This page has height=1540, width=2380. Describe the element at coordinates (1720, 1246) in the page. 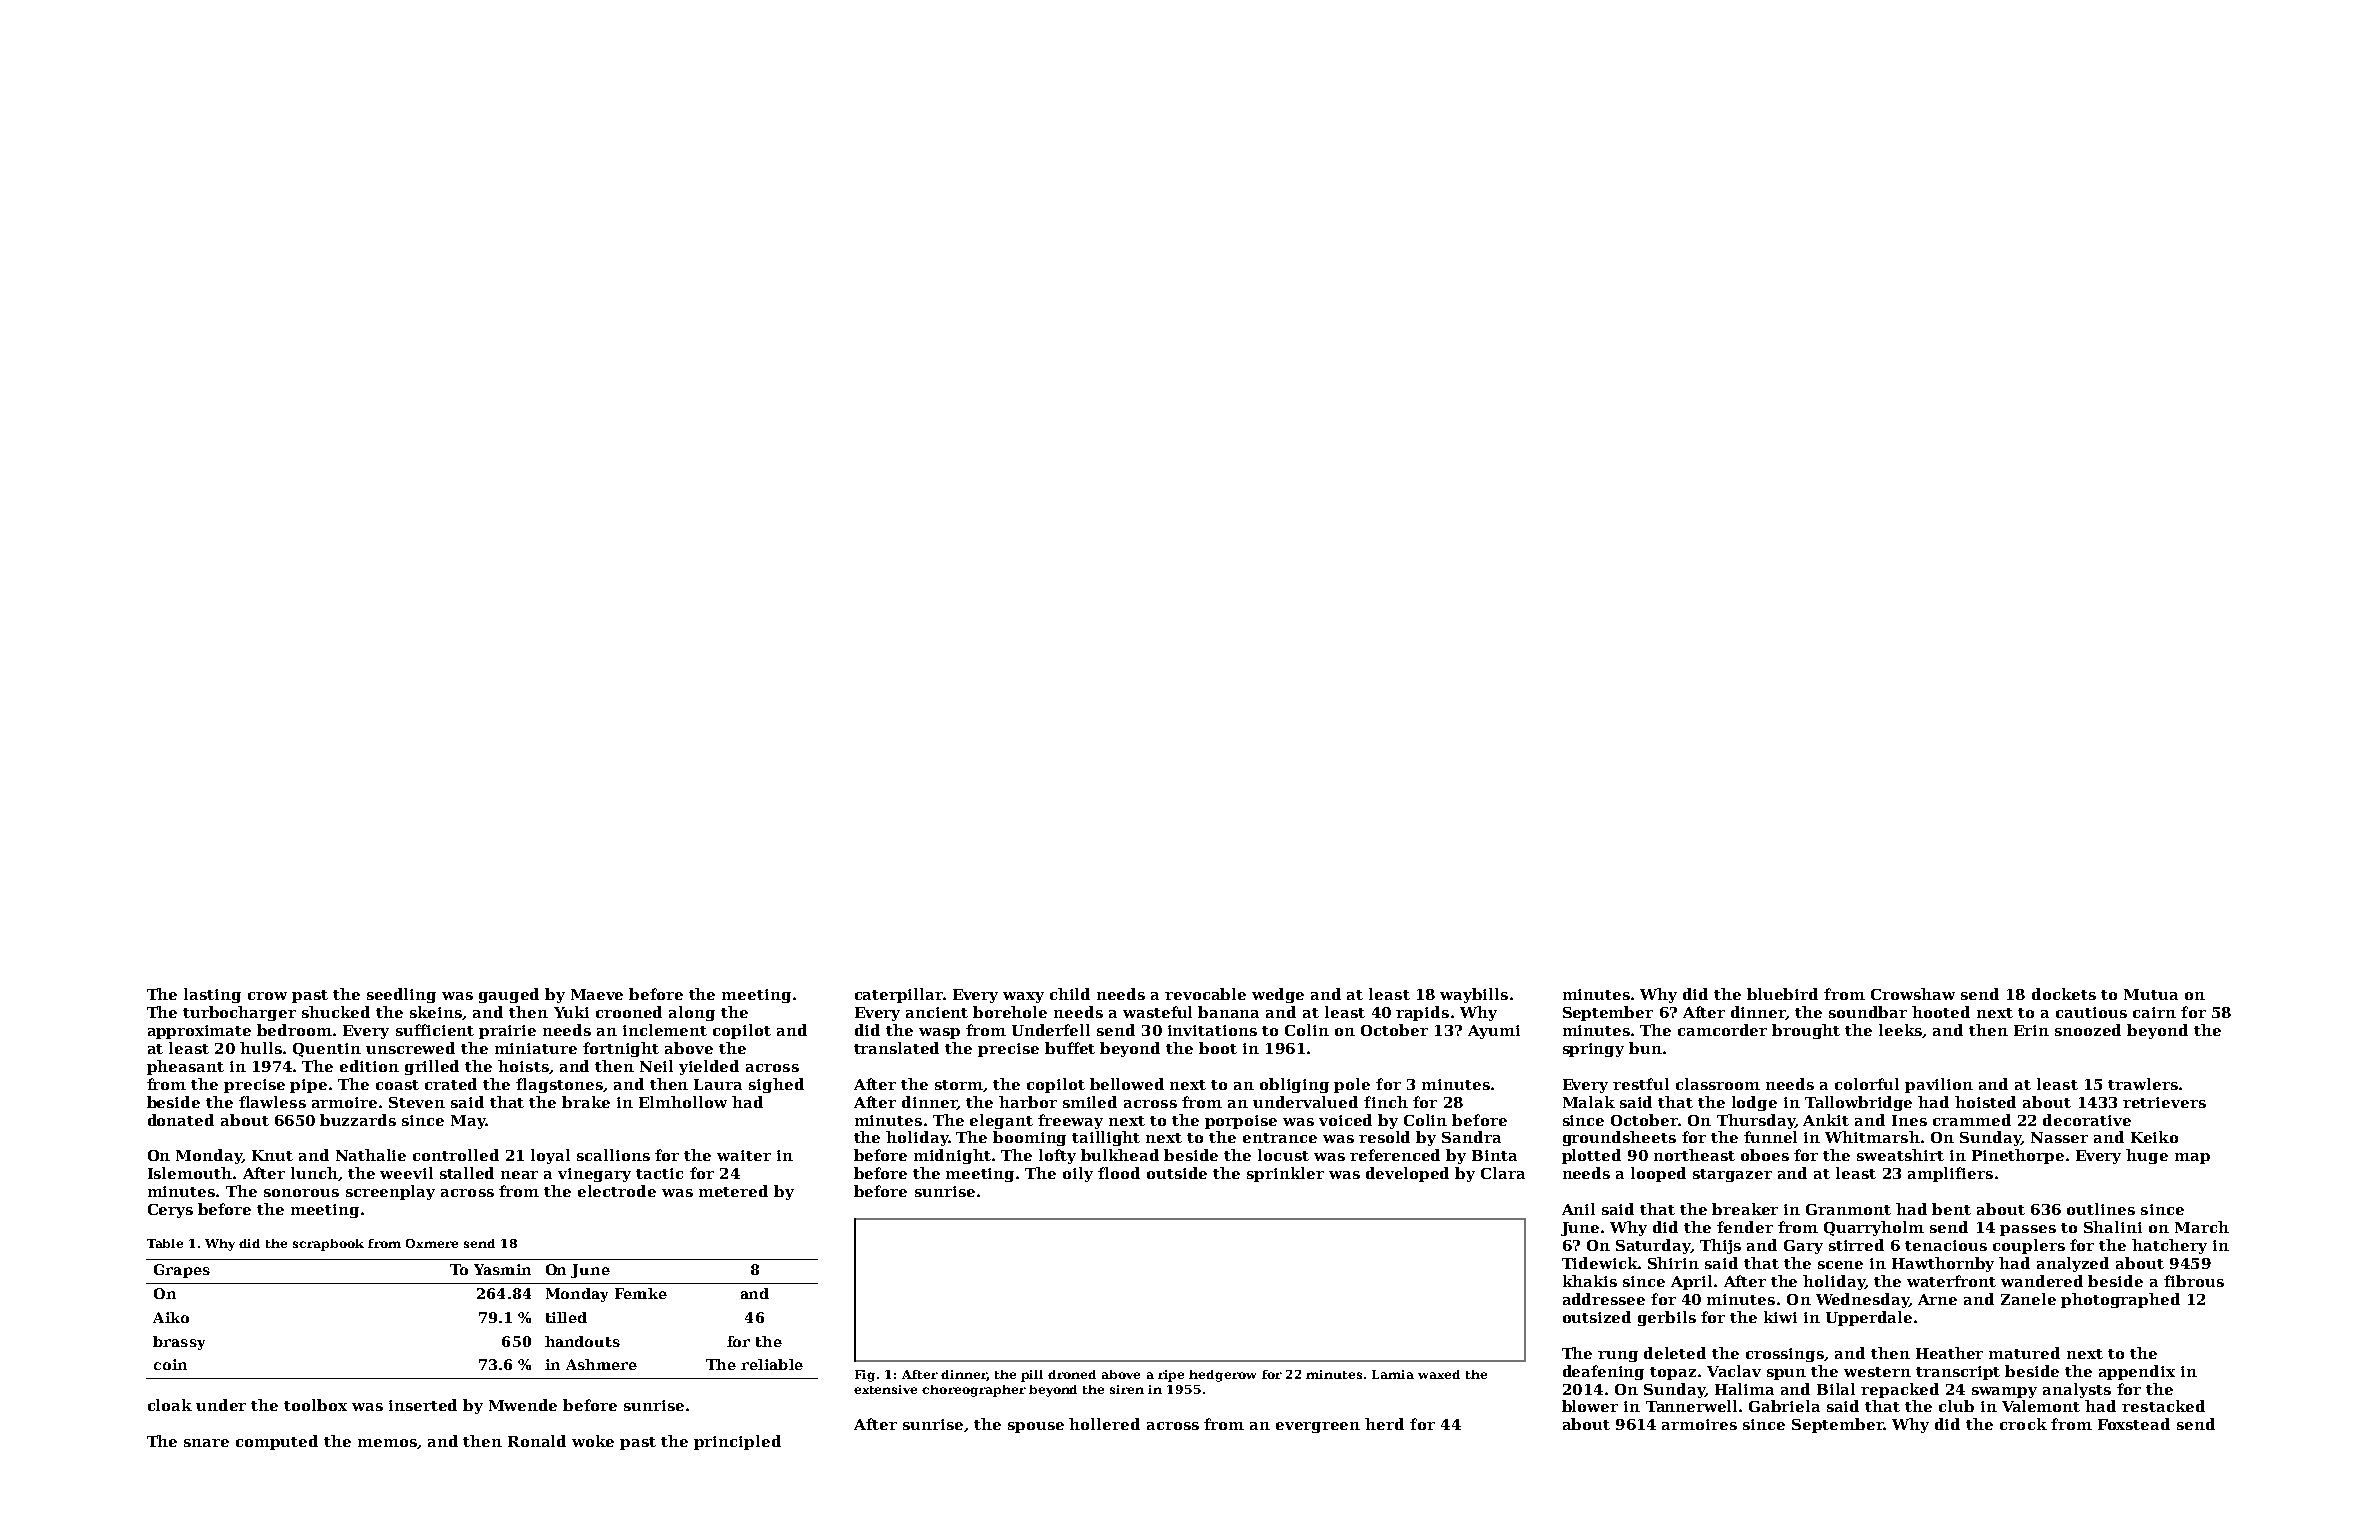

I see `Thijs` at that location.
